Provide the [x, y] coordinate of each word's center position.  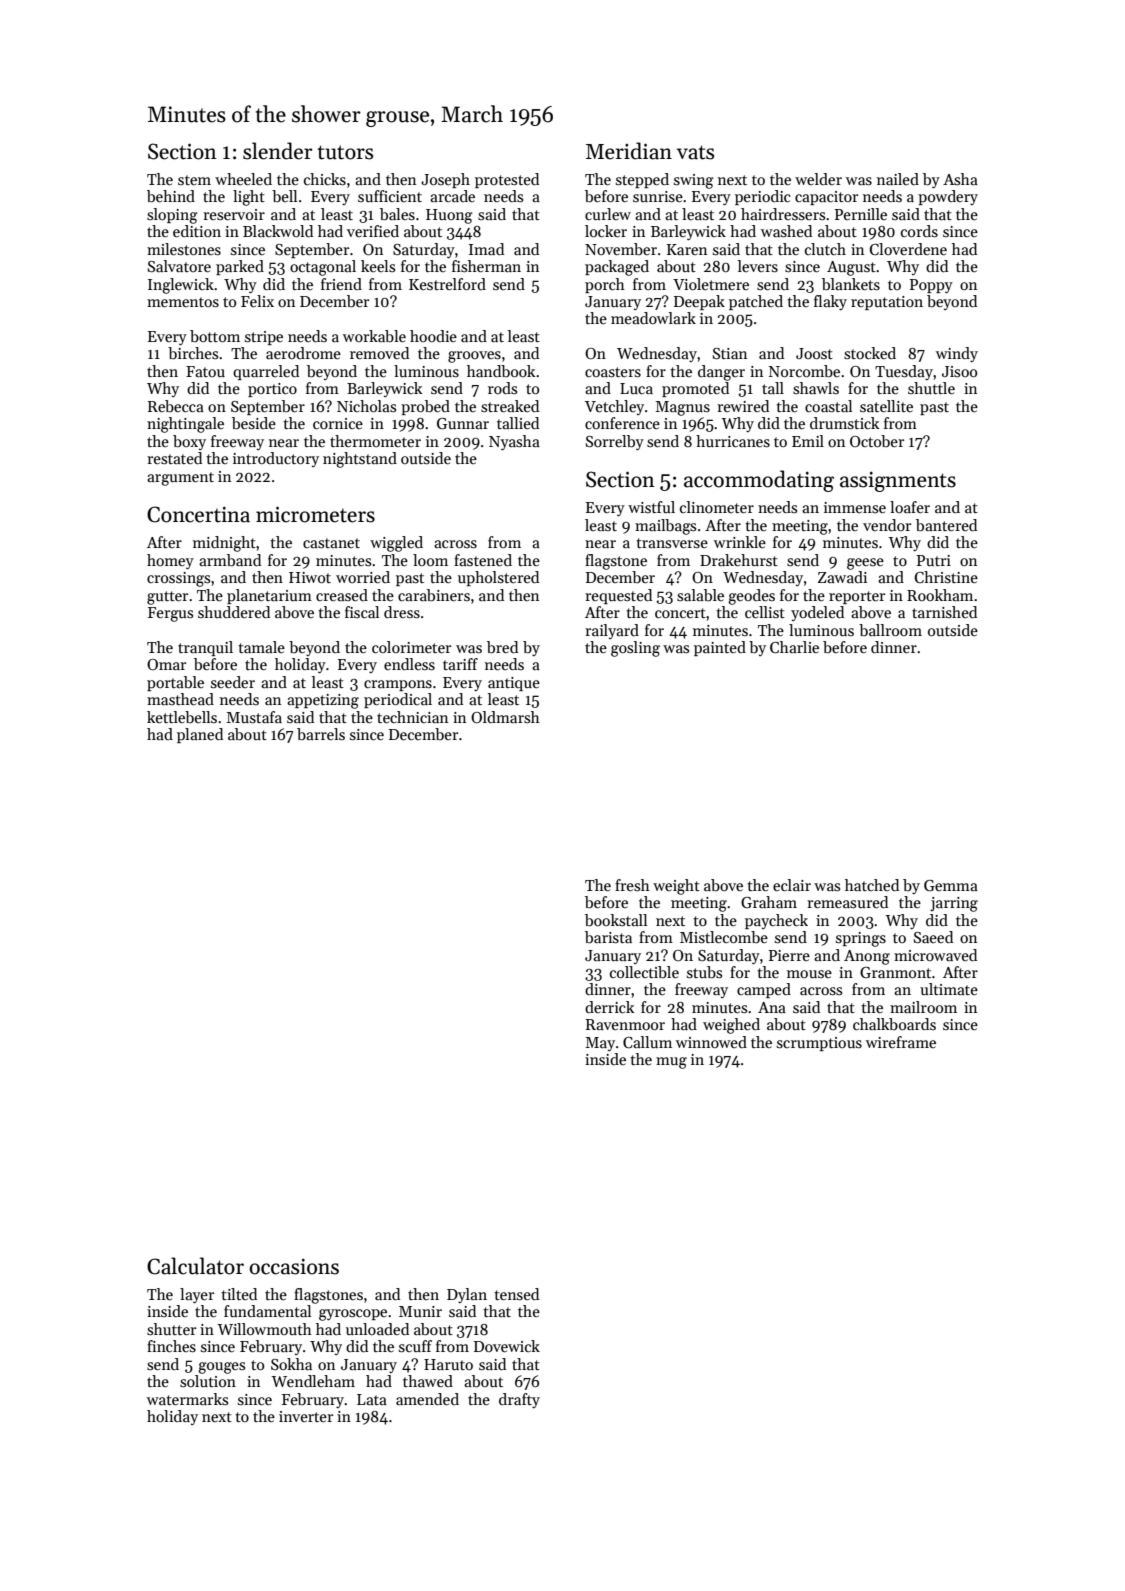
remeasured [847, 902]
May [600, 1044]
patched [756, 302]
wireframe [901, 1042]
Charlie [794, 647]
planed [200, 735]
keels [378, 266]
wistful [651, 507]
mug [671, 1063]
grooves [474, 357]
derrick [609, 1007]
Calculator [195, 1266]
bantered [946, 525]
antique [514, 684]
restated [174, 458]
